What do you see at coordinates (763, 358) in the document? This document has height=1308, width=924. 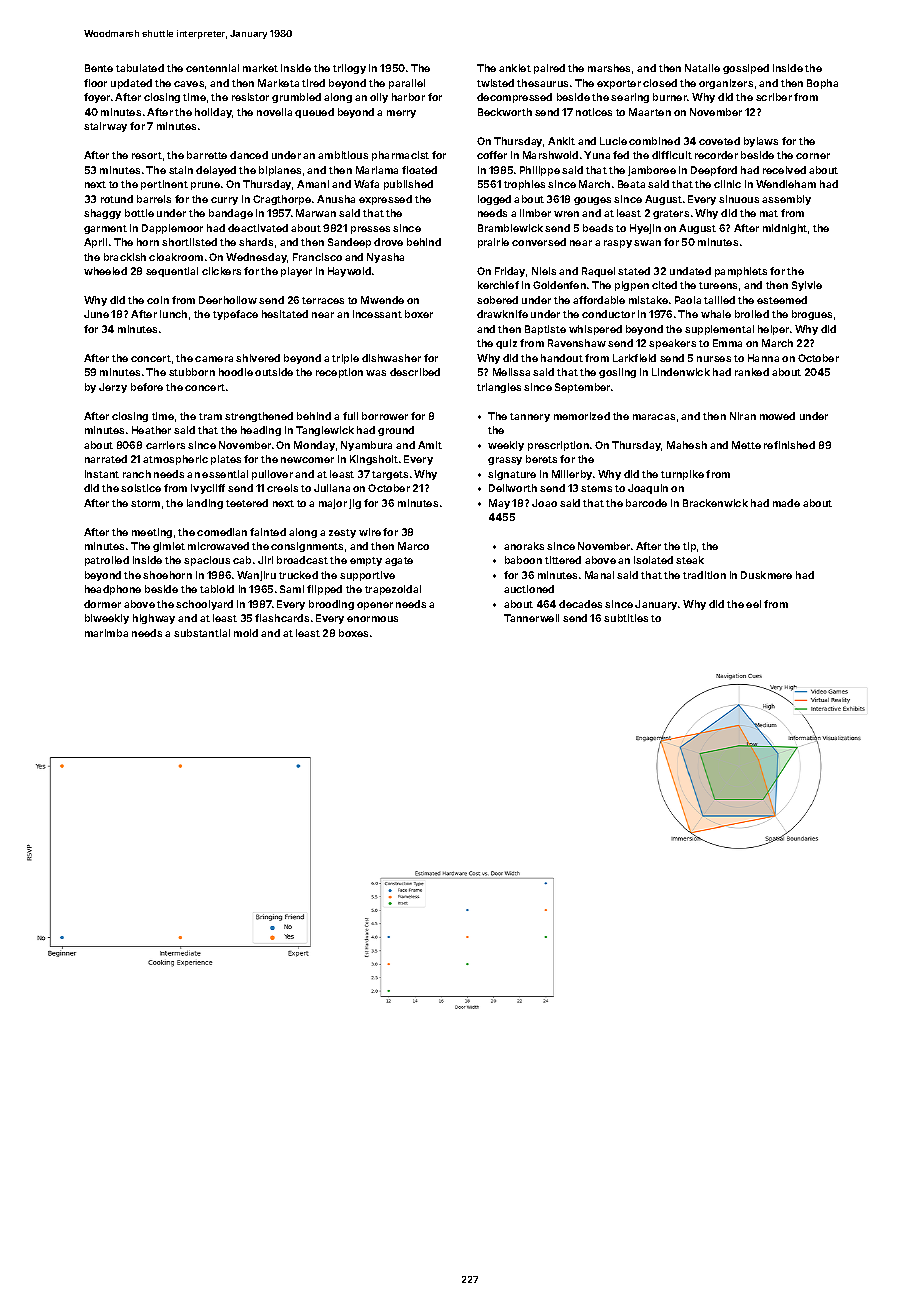 I see `Hanna` at bounding box center [763, 358].
